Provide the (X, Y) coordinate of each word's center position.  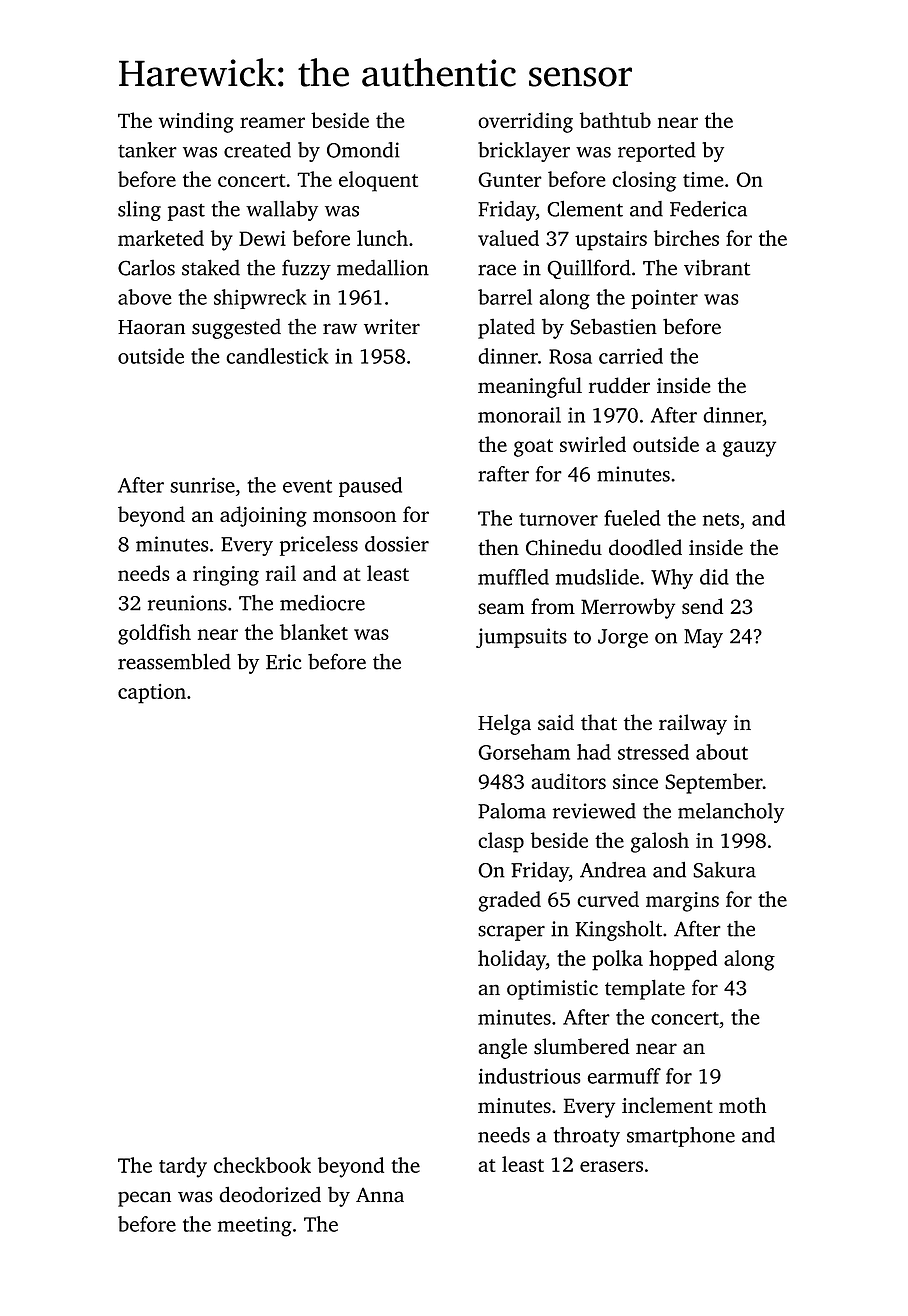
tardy (183, 1167)
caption (152, 694)
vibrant (717, 268)
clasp (501, 842)
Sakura (725, 870)
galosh (660, 842)
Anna (380, 1195)
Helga (504, 724)
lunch (382, 238)
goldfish (154, 634)
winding (196, 122)
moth (742, 1105)
